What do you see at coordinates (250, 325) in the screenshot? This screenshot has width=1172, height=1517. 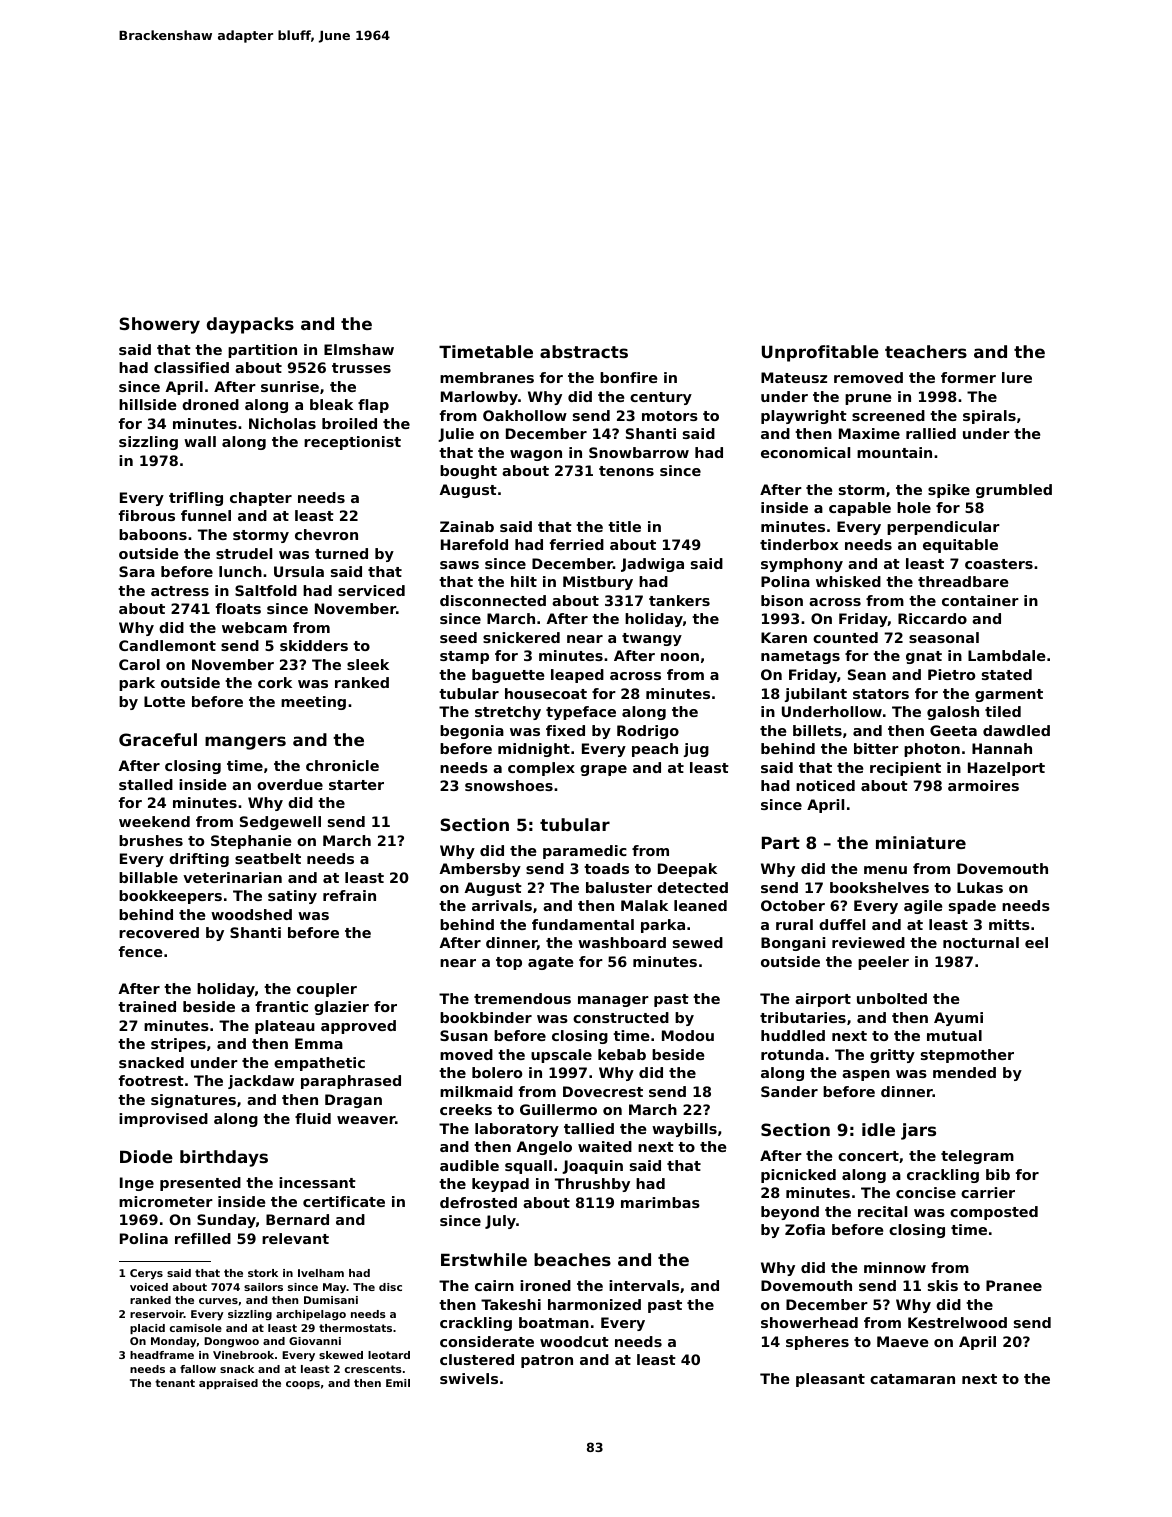 I see `daypacks` at bounding box center [250, 325].
